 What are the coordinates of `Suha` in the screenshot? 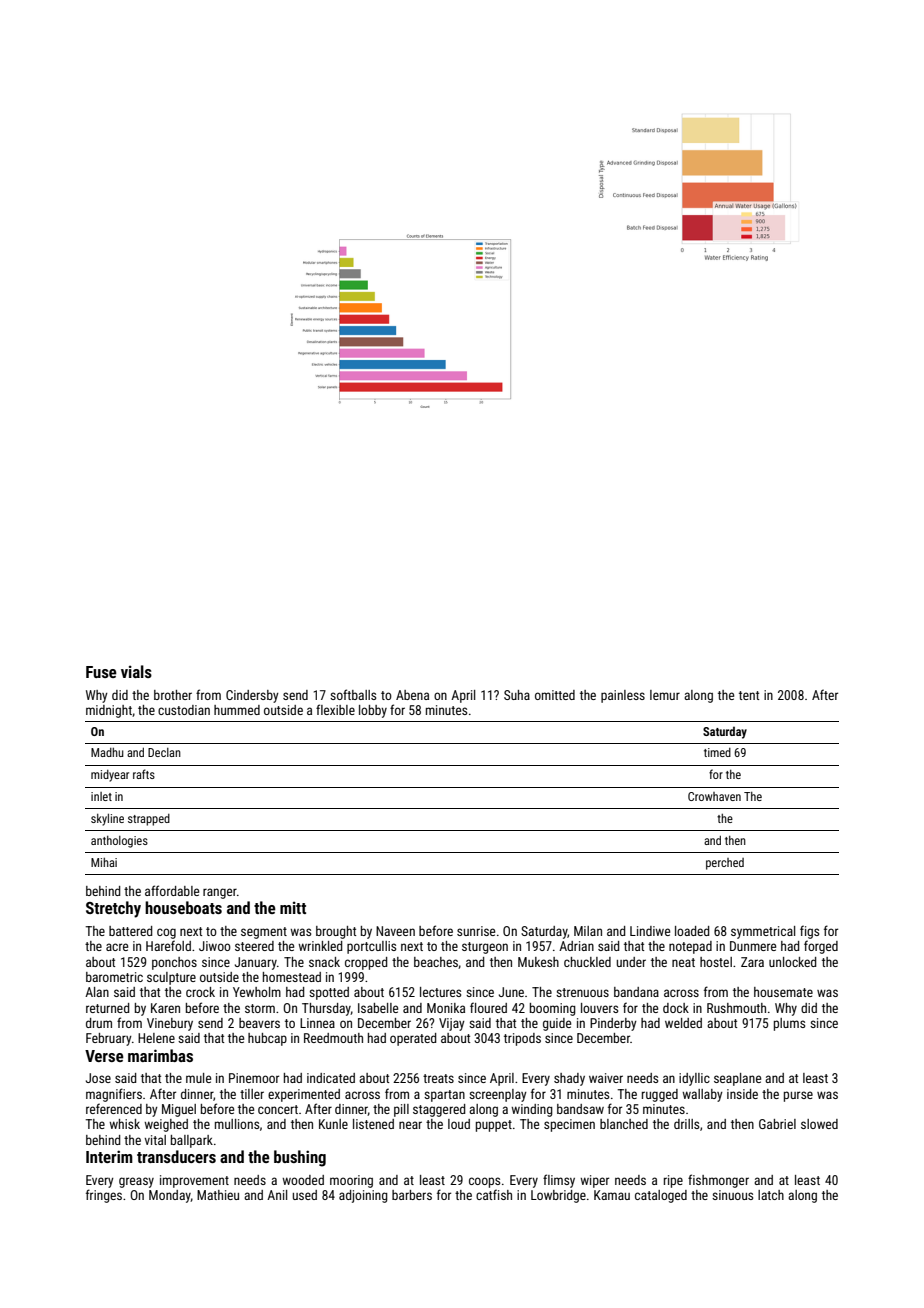 It's located at (517, 695).
